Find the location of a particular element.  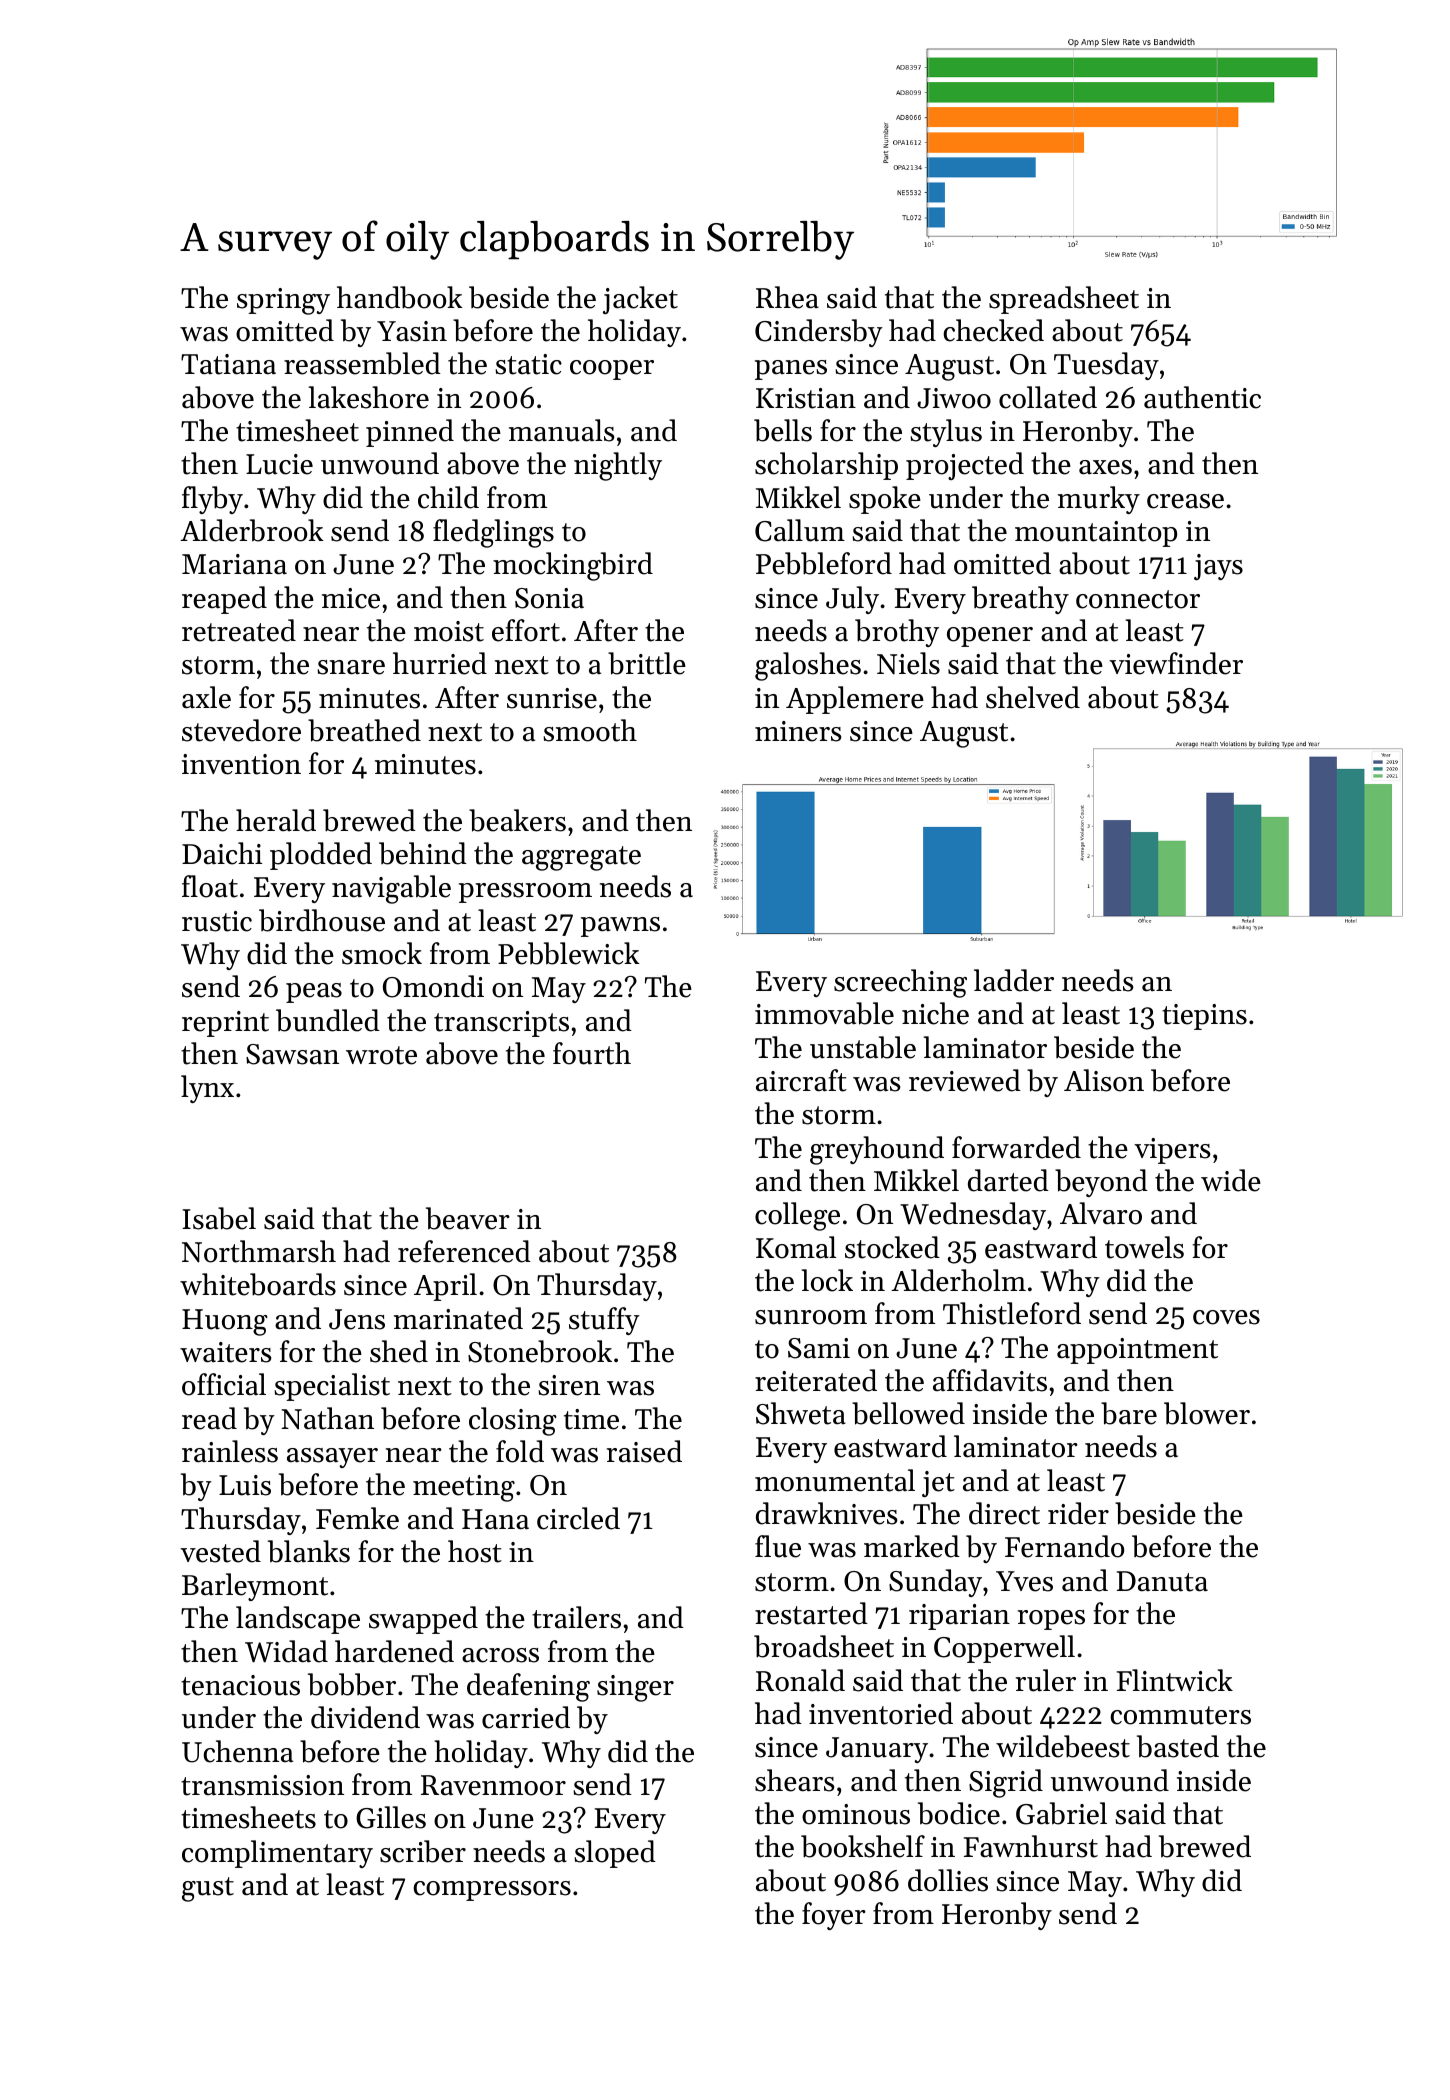

blower is located at coordinates (1207, 1413).
